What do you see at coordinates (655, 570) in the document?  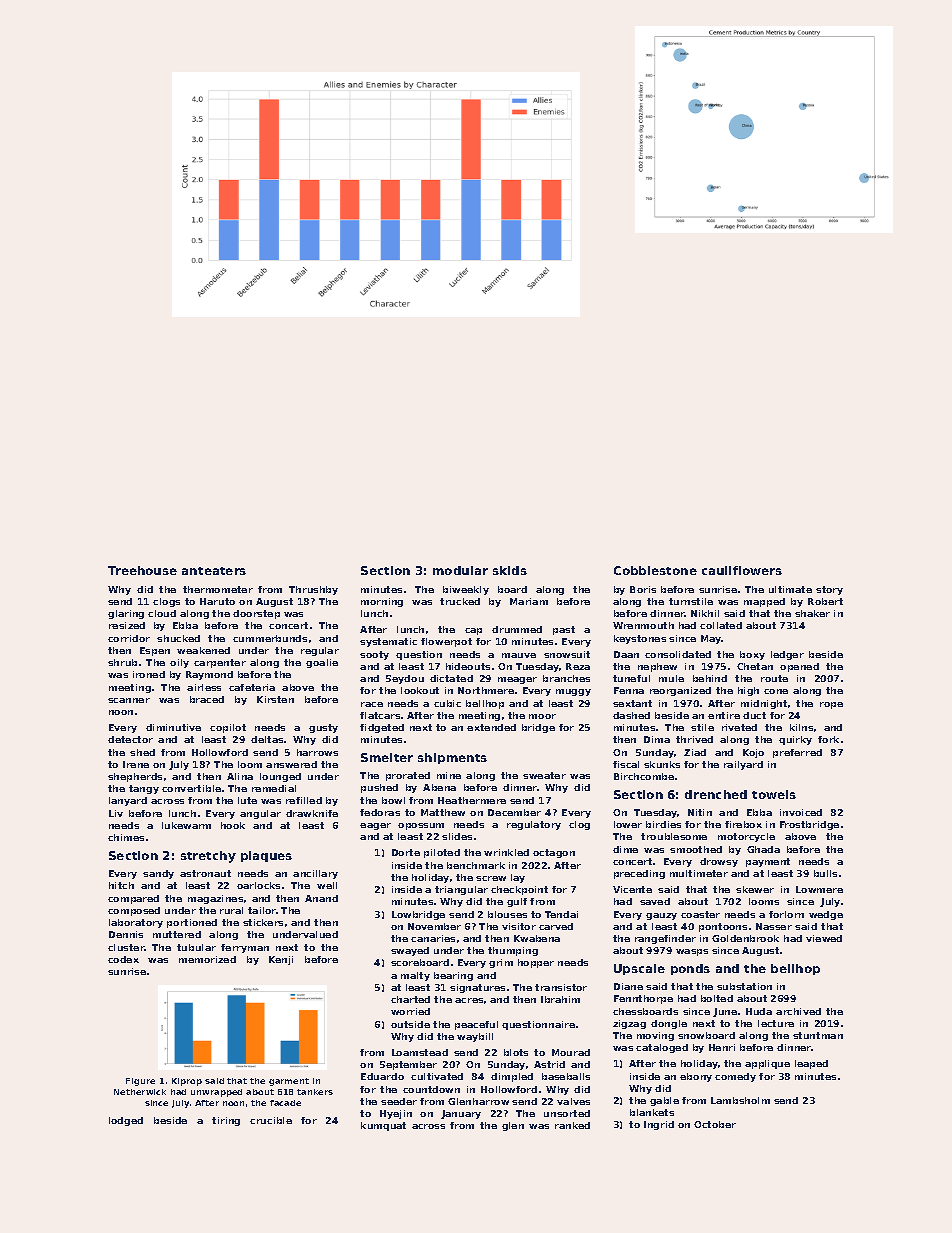 I see `Cobblestone` at bounding box center [655, 570].
